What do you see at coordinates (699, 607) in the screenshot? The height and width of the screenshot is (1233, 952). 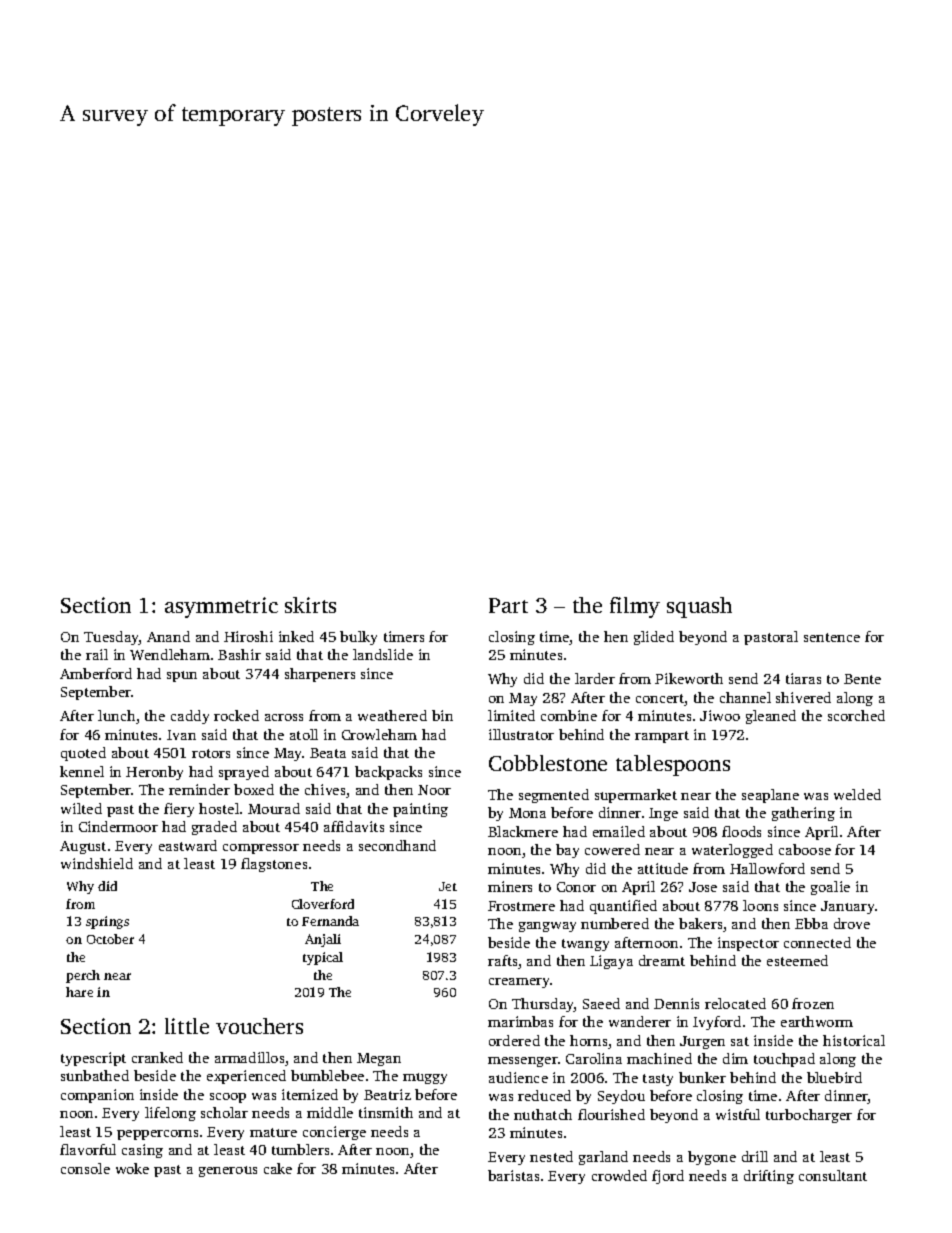 I see `squash` at bounding box center [699, 607].
